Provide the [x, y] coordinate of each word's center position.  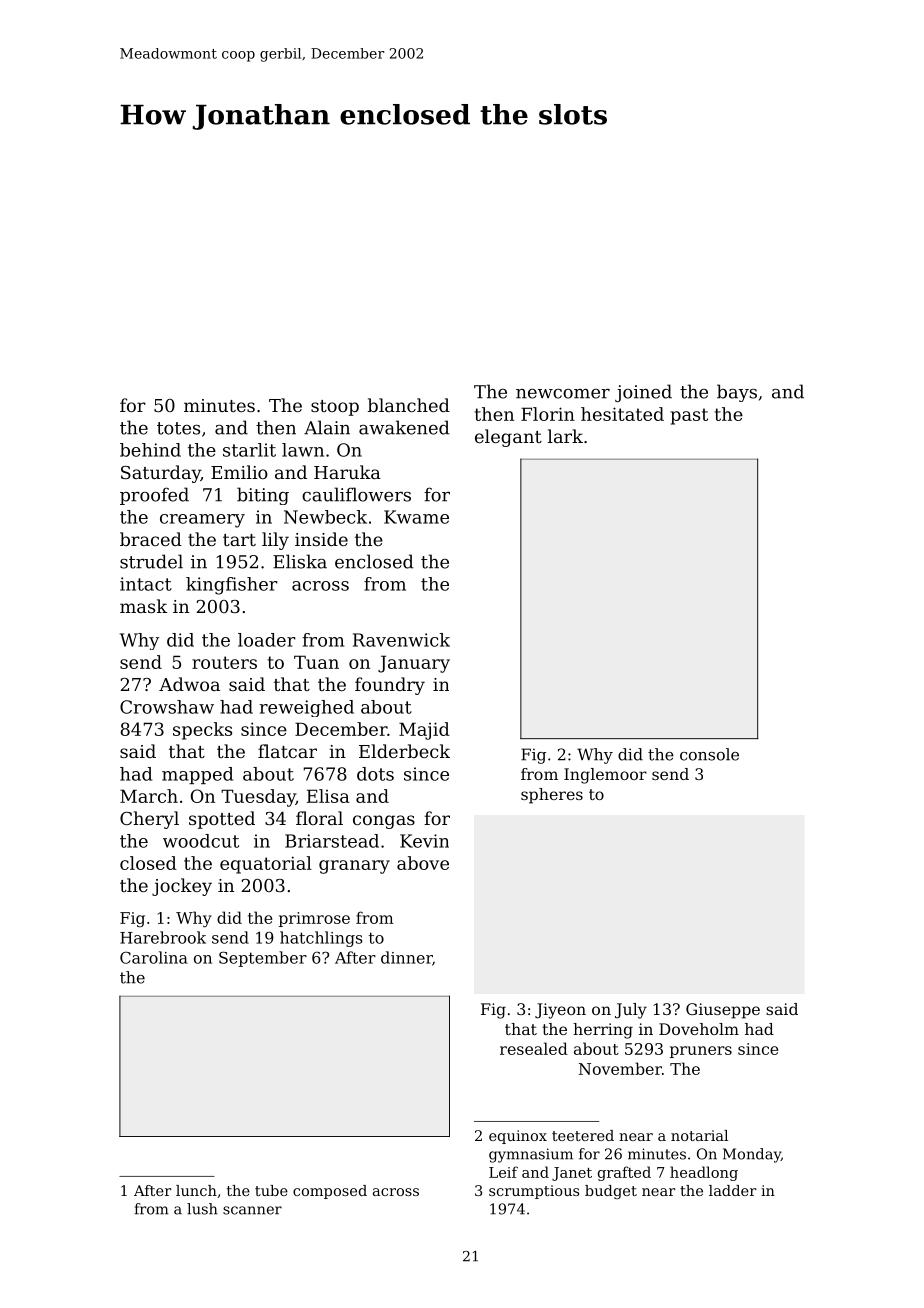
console [709, 754]
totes [178, 428]
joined [643, 393]
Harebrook [163, 937]
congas [384, 822]
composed [330, 1192]
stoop [335, 408]
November [620, 1068]
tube [271, 1190]
